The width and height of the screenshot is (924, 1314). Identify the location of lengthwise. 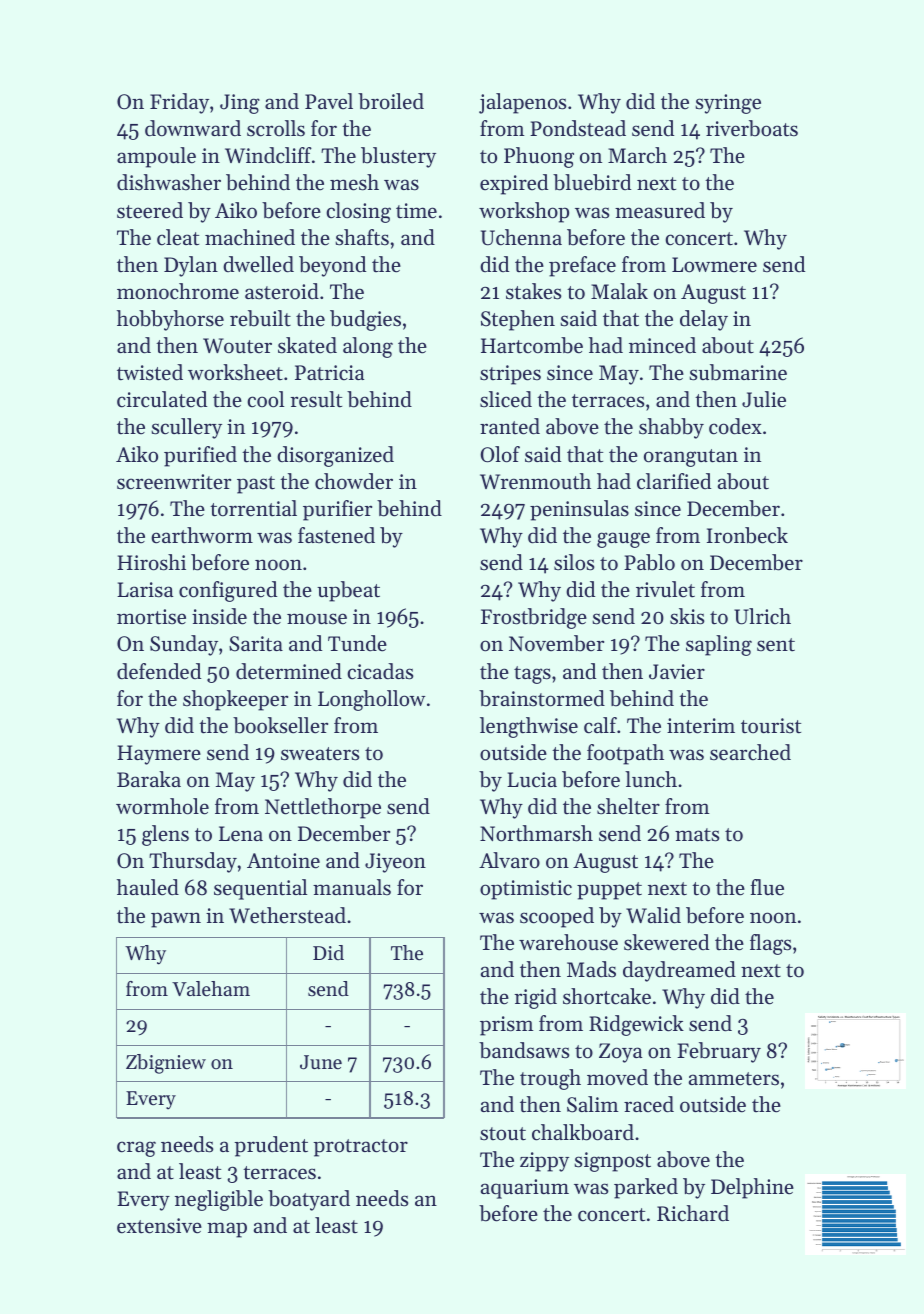
(529, 727).
